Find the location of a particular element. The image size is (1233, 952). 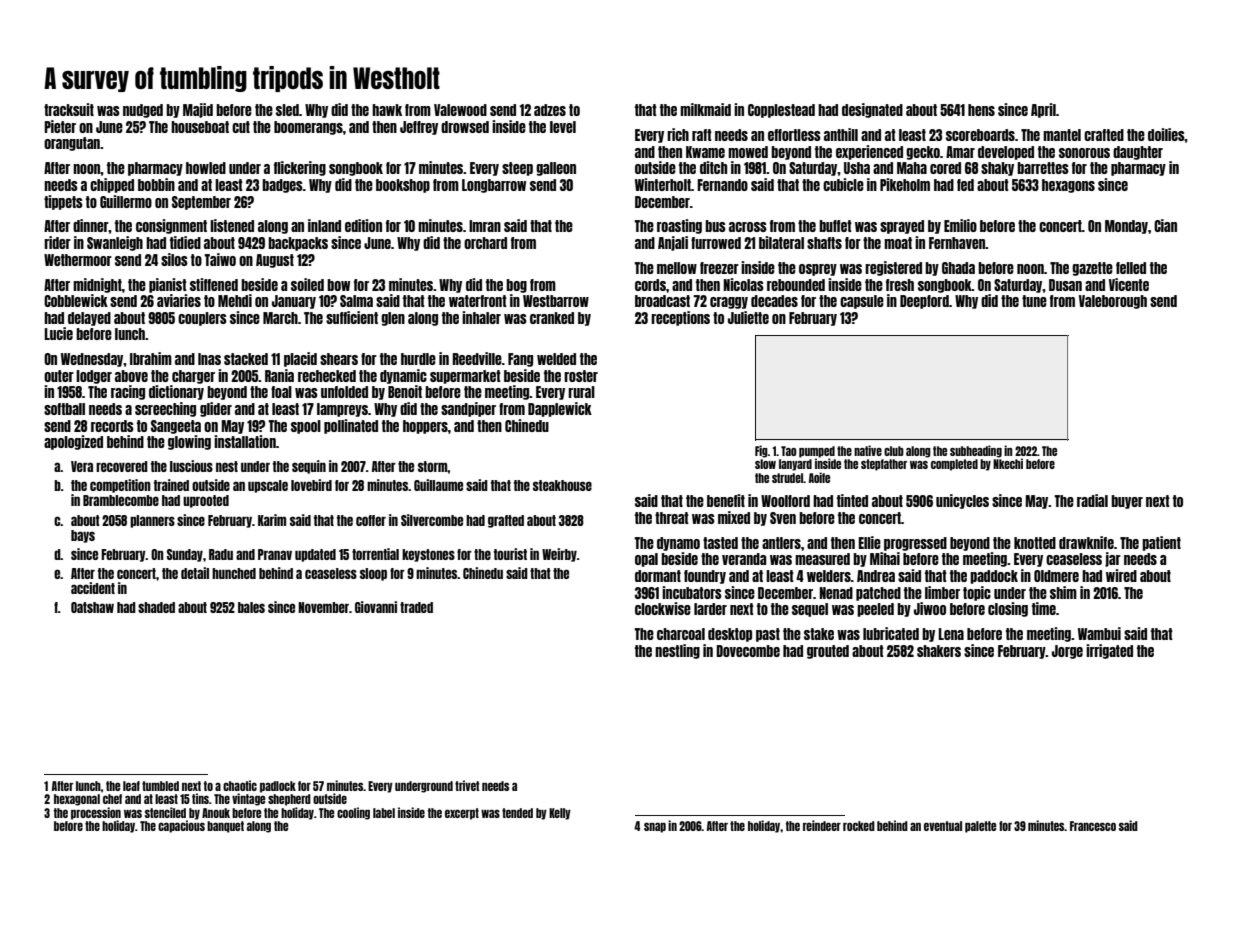

fresh is located at coordinates (900, 285).
